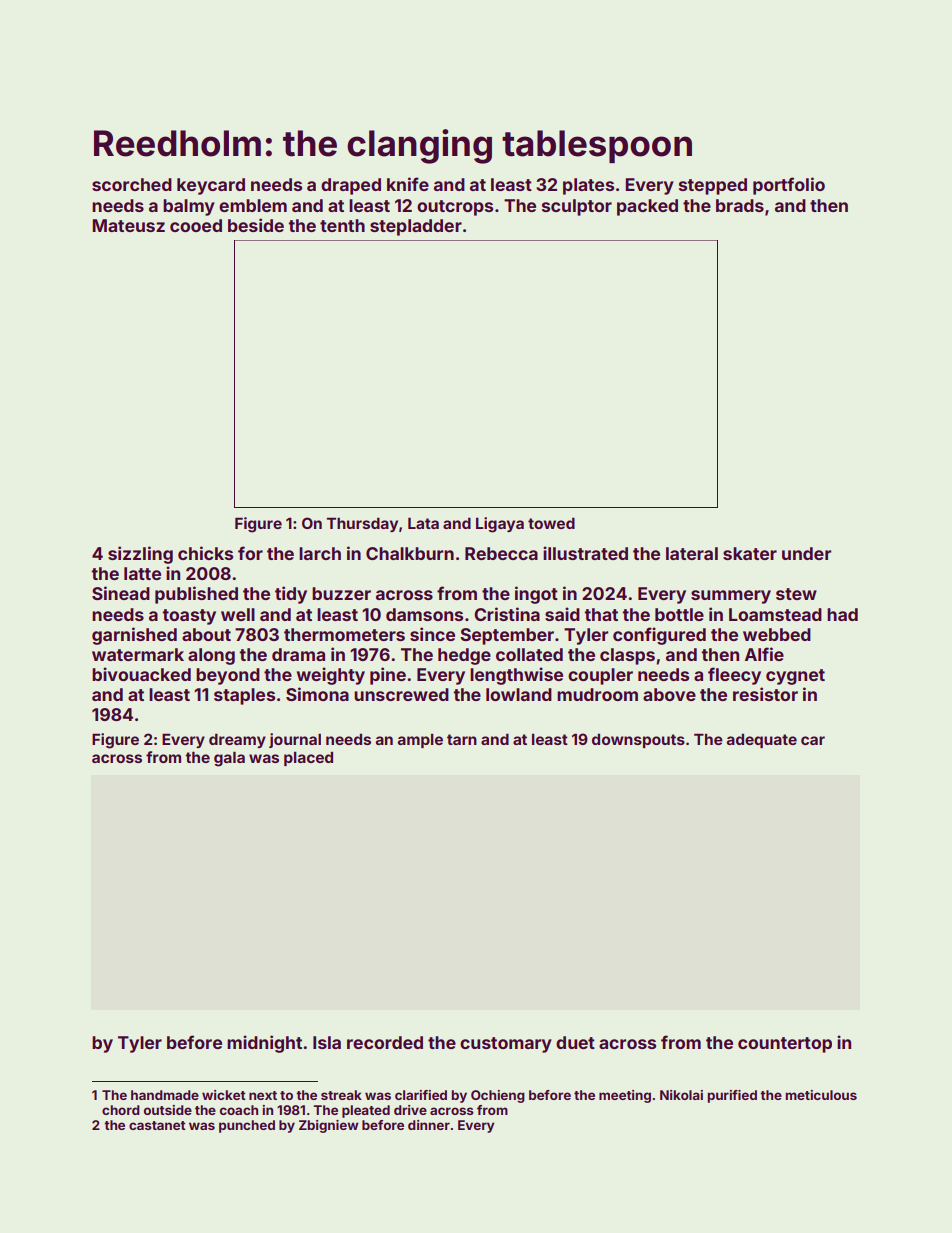 Image resolution: width=952 pixels, height=1233 pixels. Describe the element at coordinates (806, 553) in the page. I see `under` at that location.
